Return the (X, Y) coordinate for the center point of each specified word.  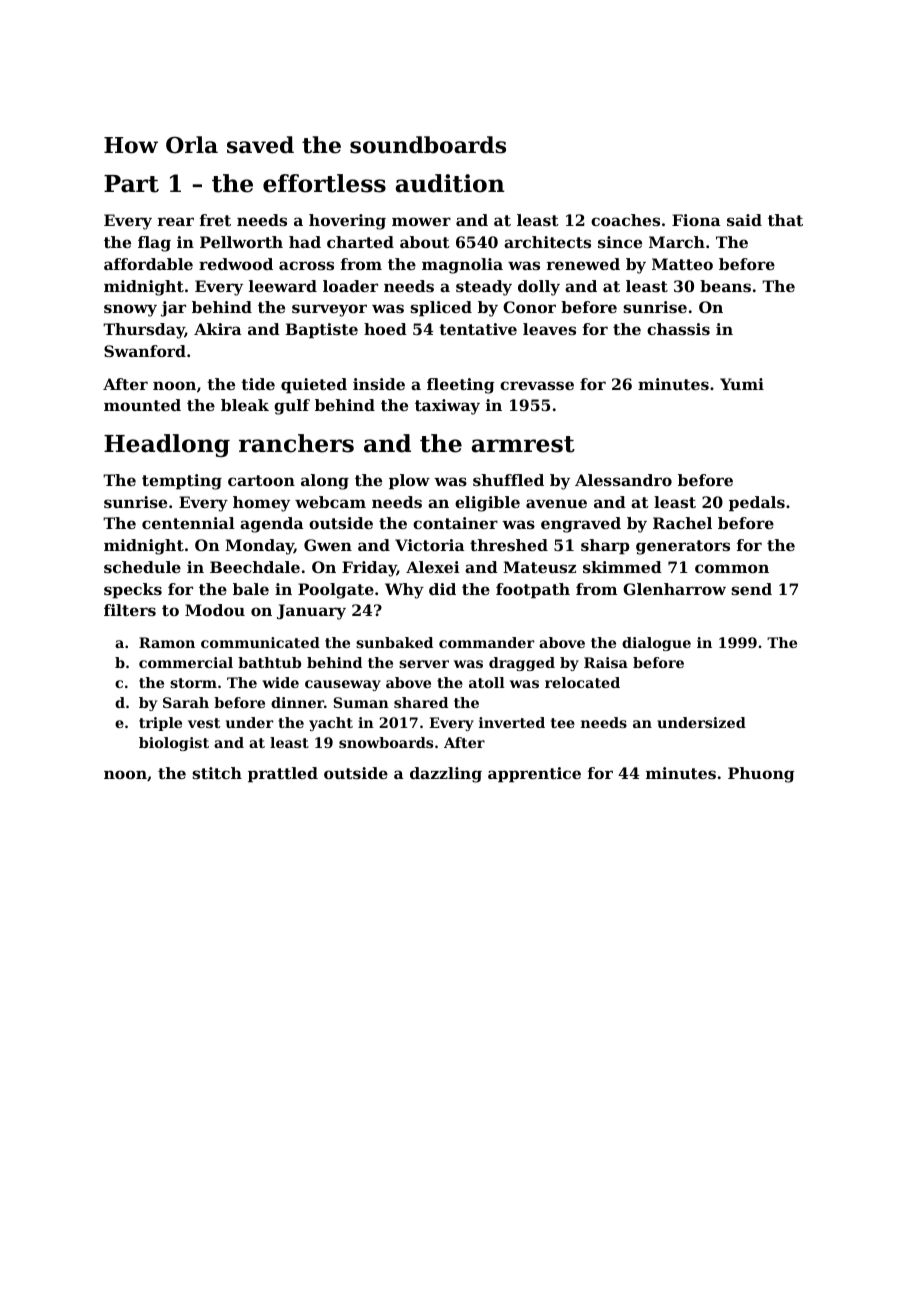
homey (261, 504)
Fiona (696, 220)
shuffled (508, 480)
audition (450, 183)
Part (131, 184)
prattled (283, 775)
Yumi (742, 384)
